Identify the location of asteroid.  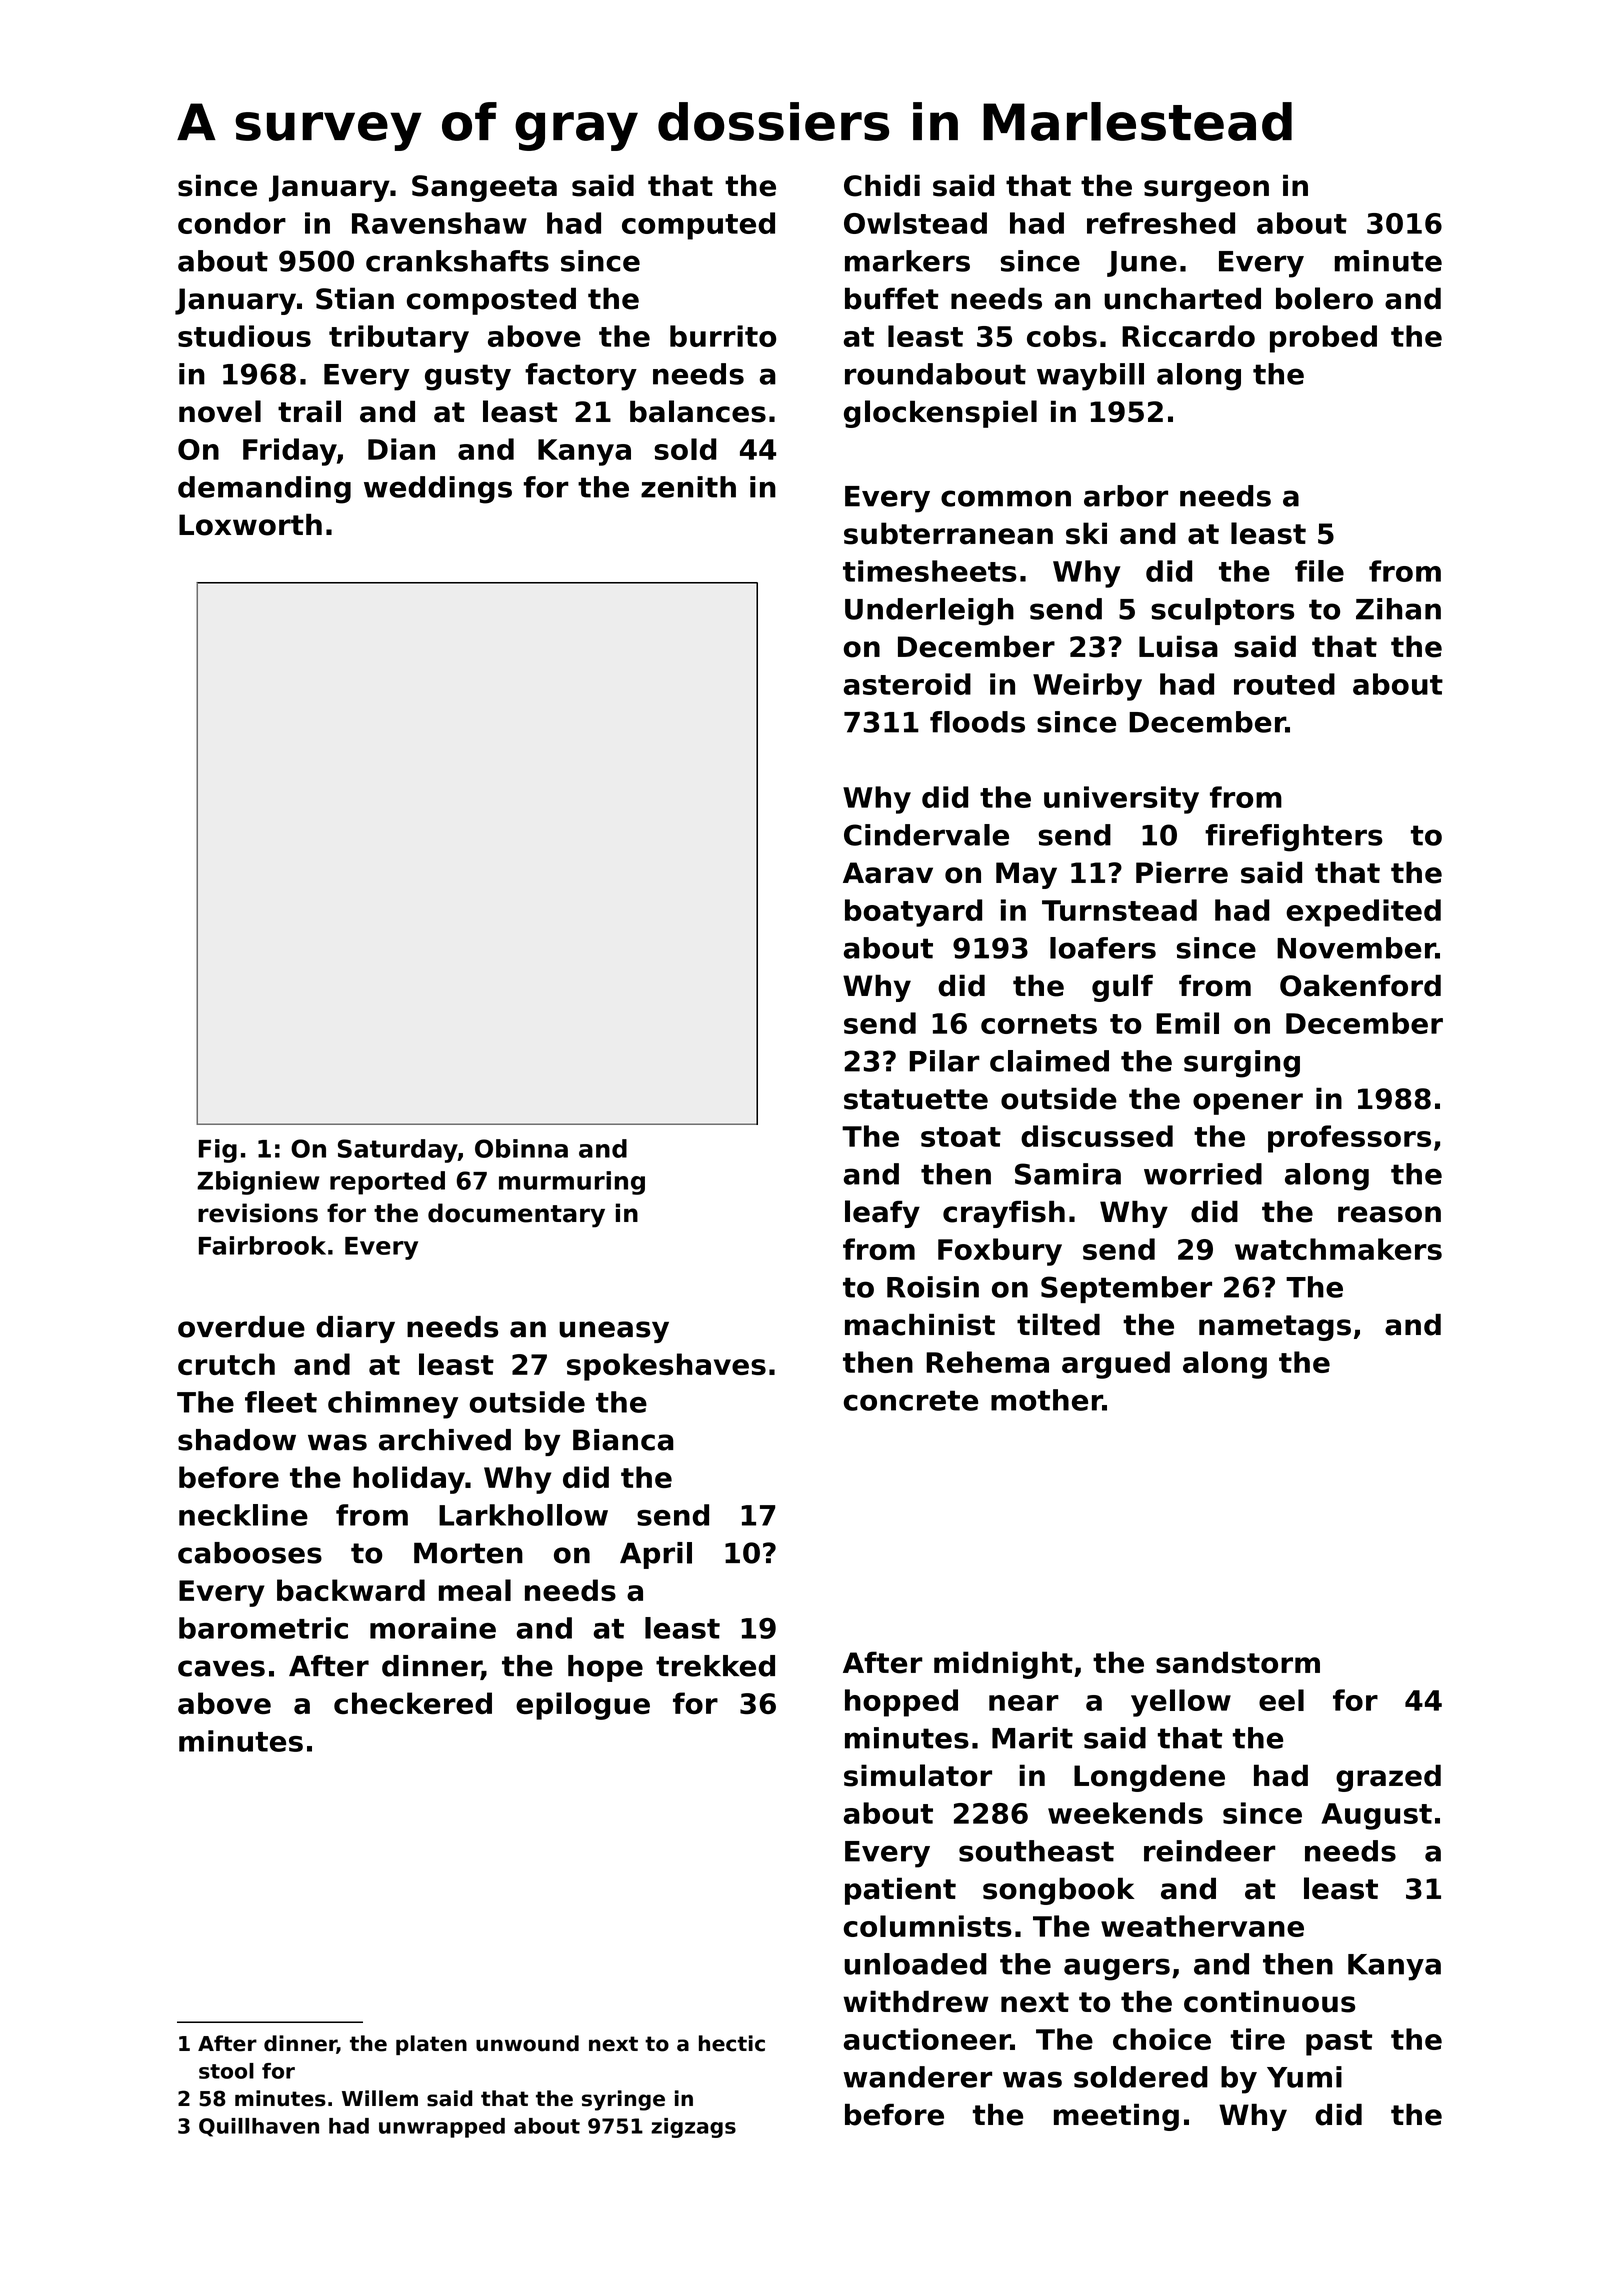
(907, 684).
